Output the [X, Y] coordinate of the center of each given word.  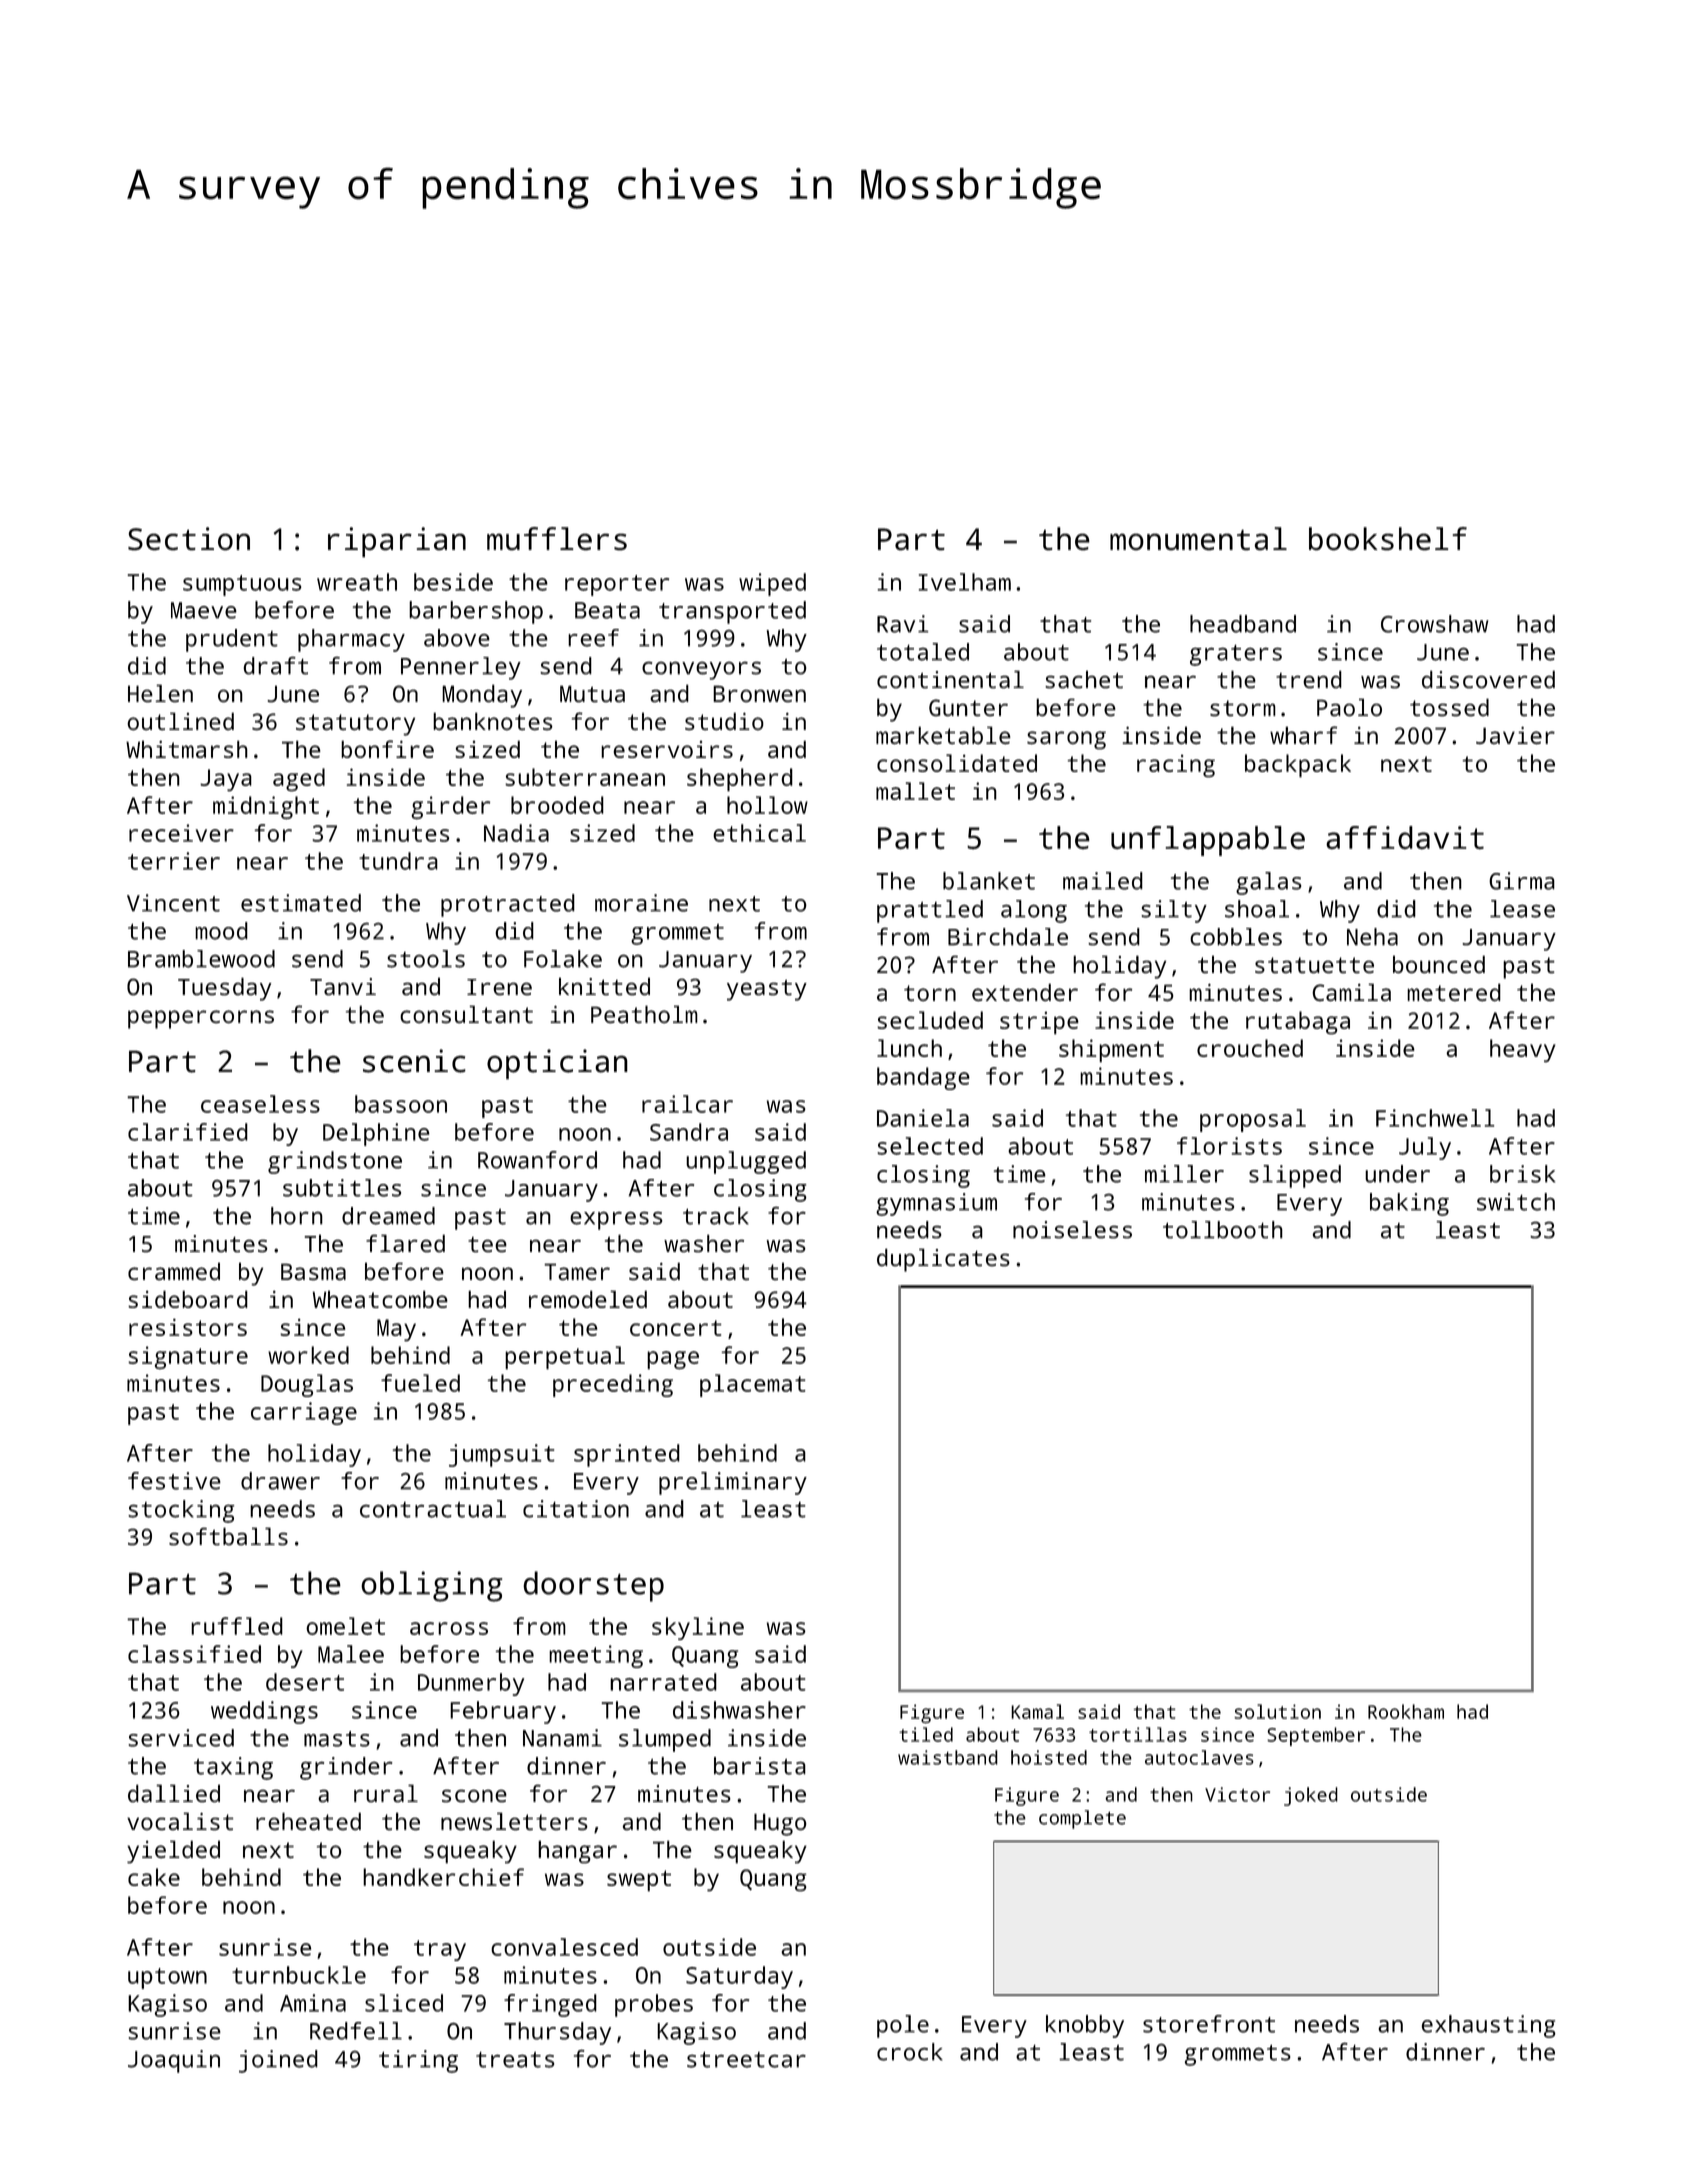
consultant [466, 1014]
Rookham [1406, 1711]
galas [1268, 883]
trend [1309, 679]
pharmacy [351, 640]
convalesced [564, 1947]
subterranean [585, 777]
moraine [641, 903]
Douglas [307, 1385]
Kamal [1037, 1711]
